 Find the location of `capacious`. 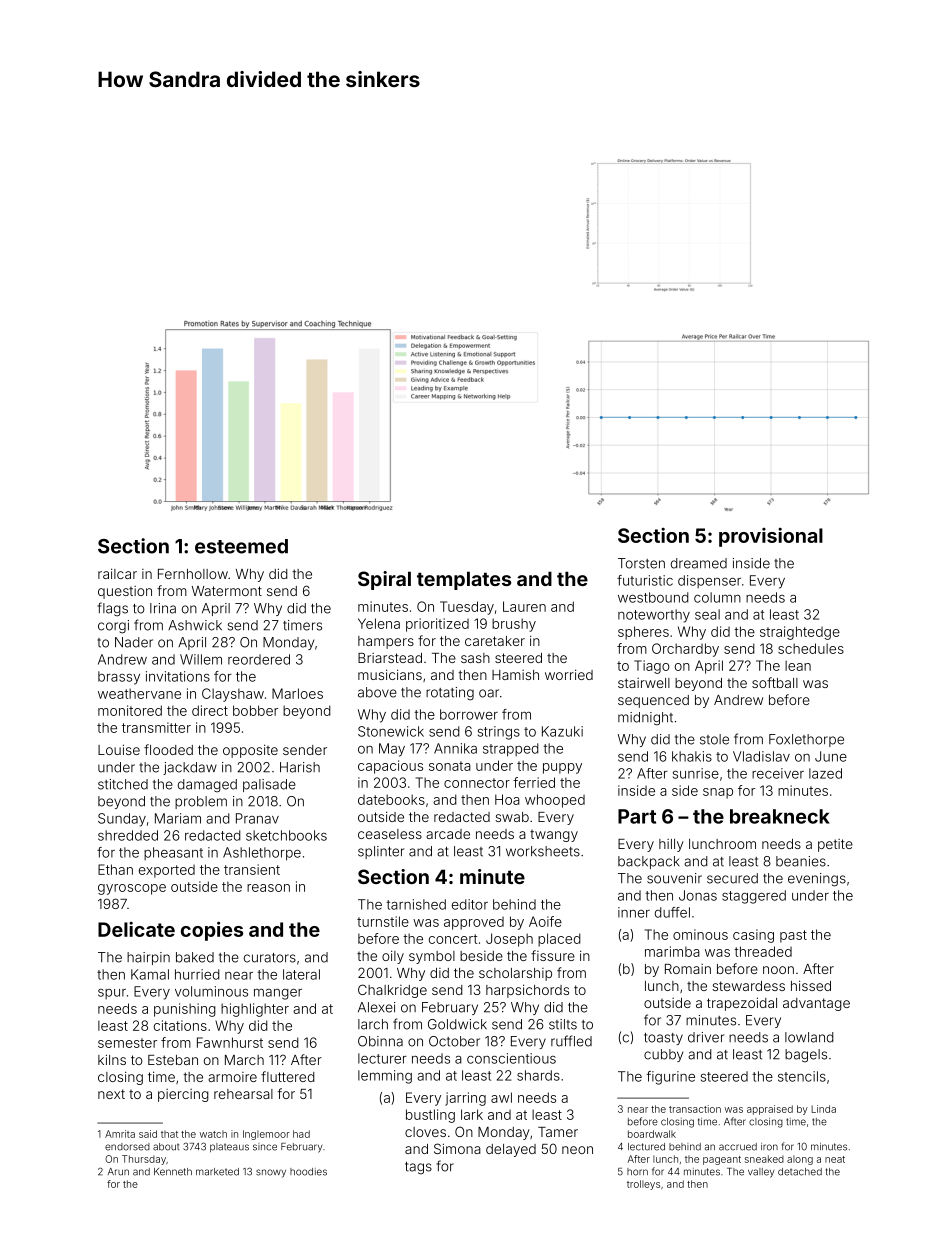

capacious is located at coordinates (390, 767).
